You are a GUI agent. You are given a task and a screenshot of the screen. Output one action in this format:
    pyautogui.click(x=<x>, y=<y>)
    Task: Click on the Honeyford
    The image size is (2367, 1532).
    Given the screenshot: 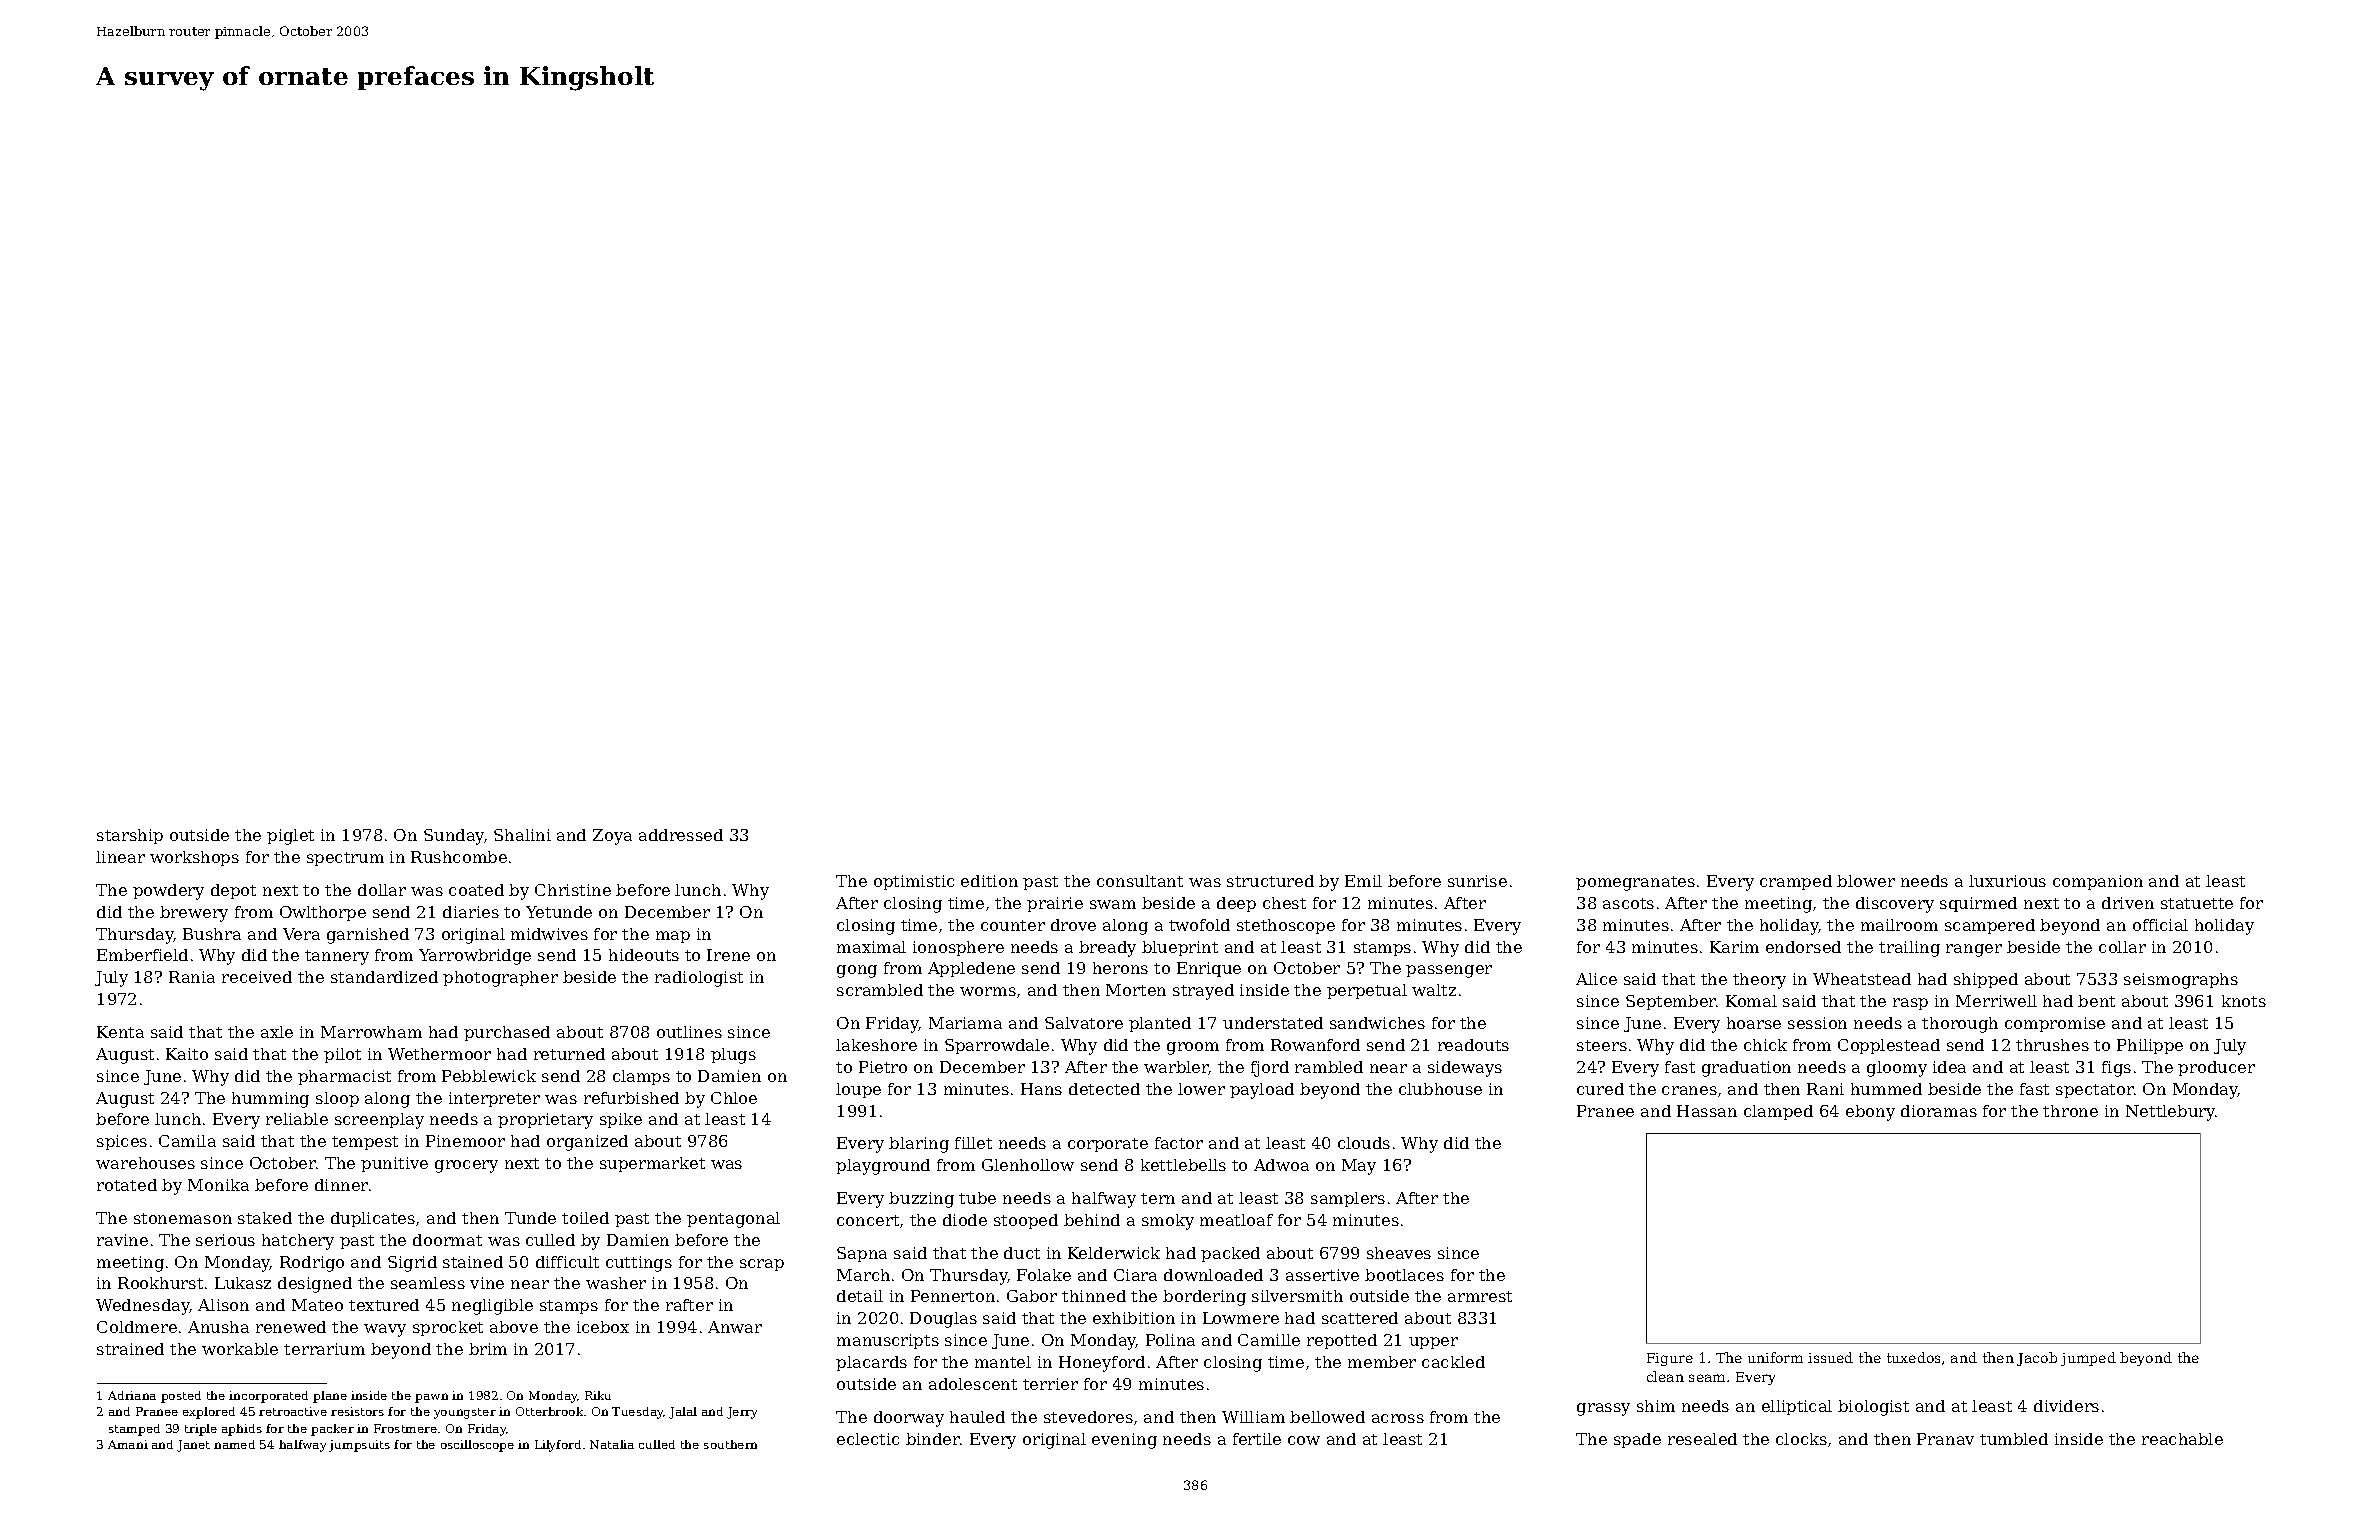 What is the action you would take?
    pyautogui.click(x=1102, y=1364)
